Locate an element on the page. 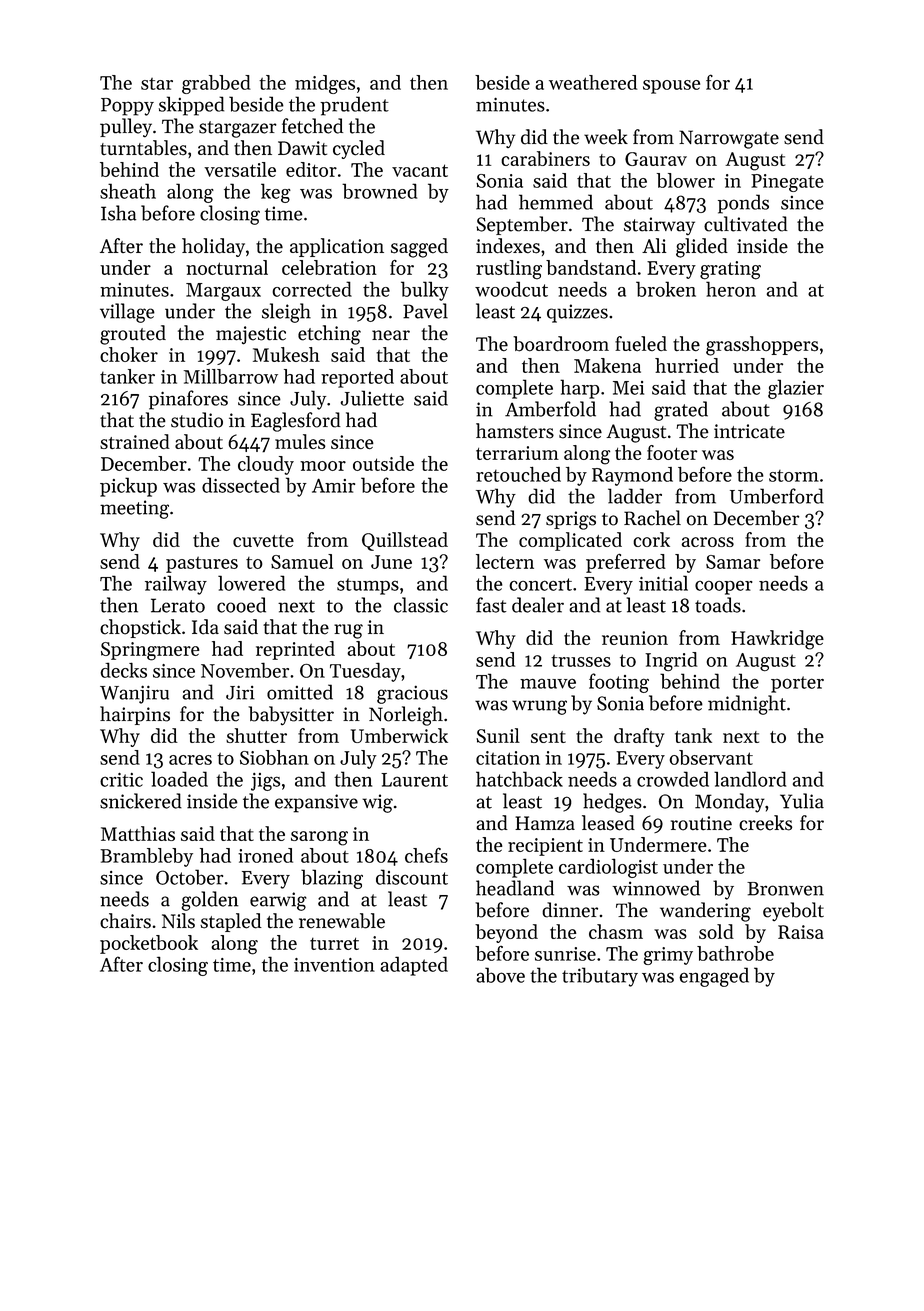 The height and width of the page is (1311, 924). spouse is located at coordinates (671, 87).
